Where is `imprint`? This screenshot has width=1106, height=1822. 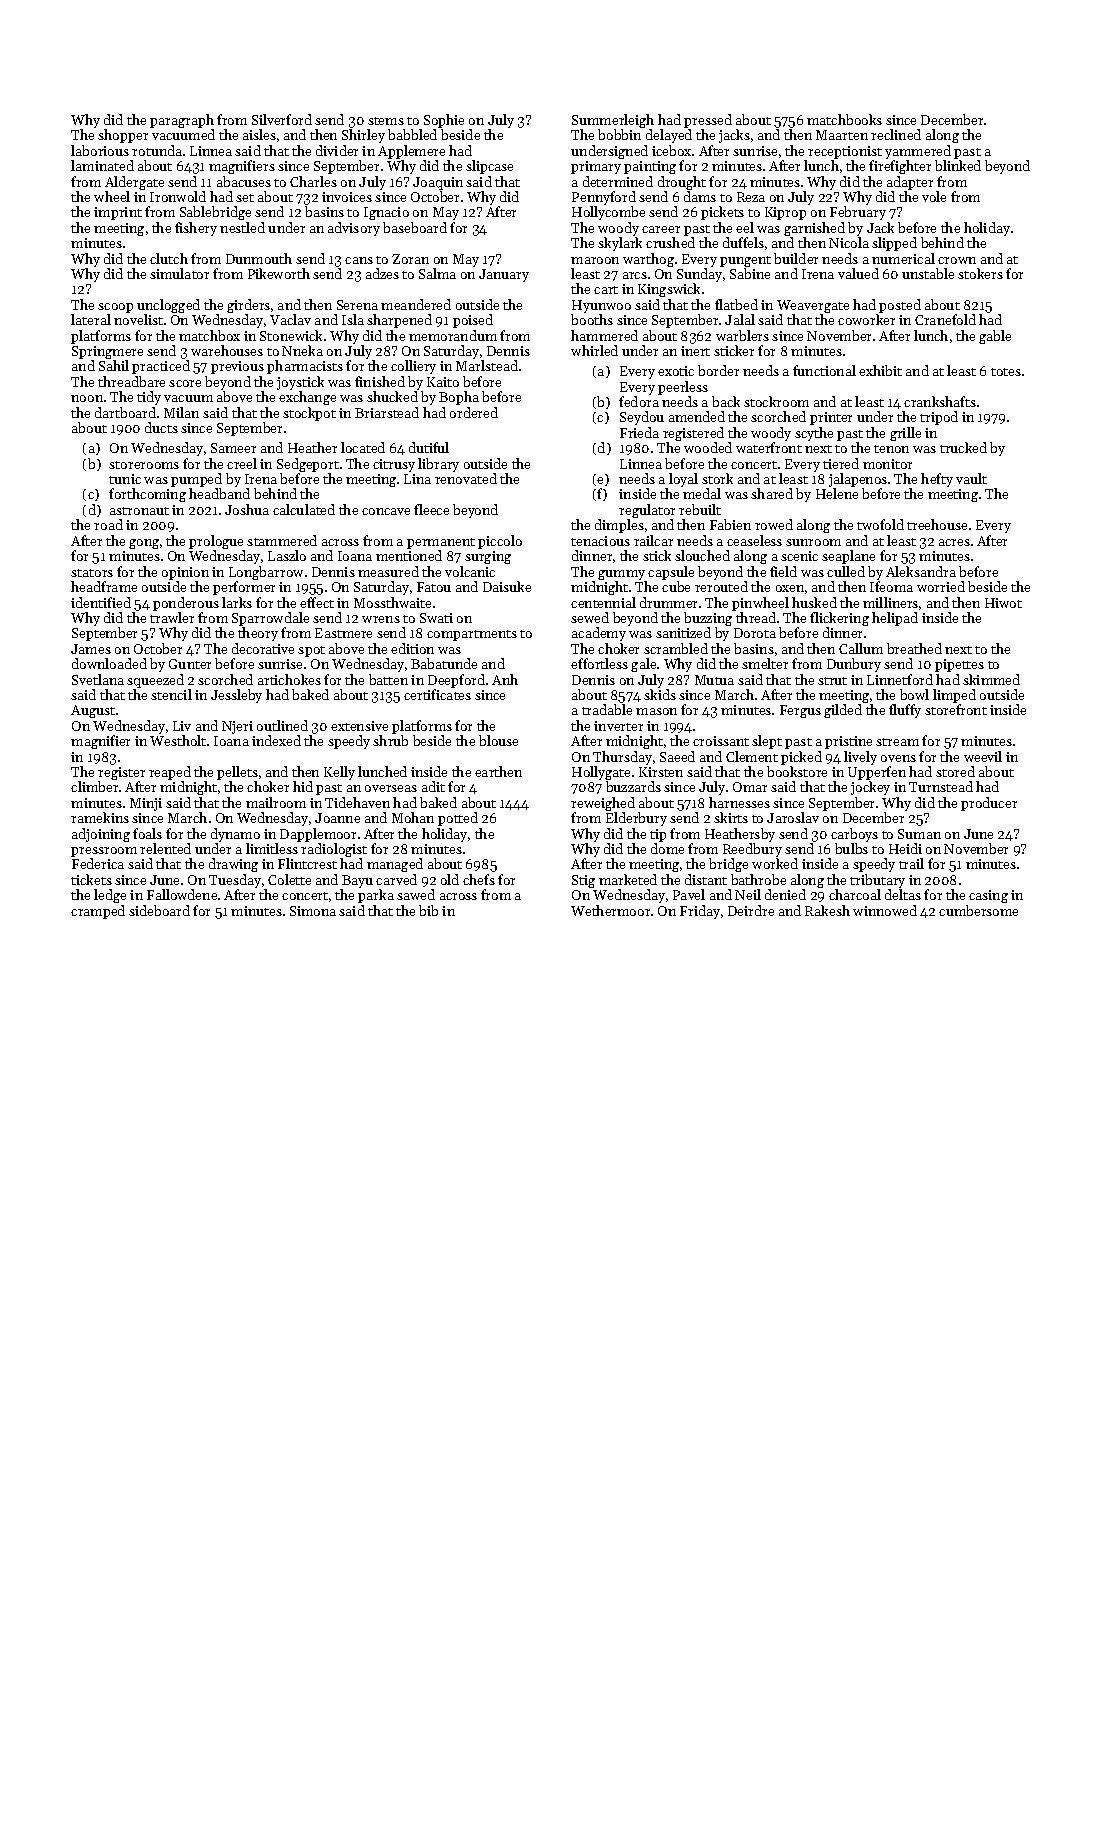 imprint is located at coordinates (118, 213).
